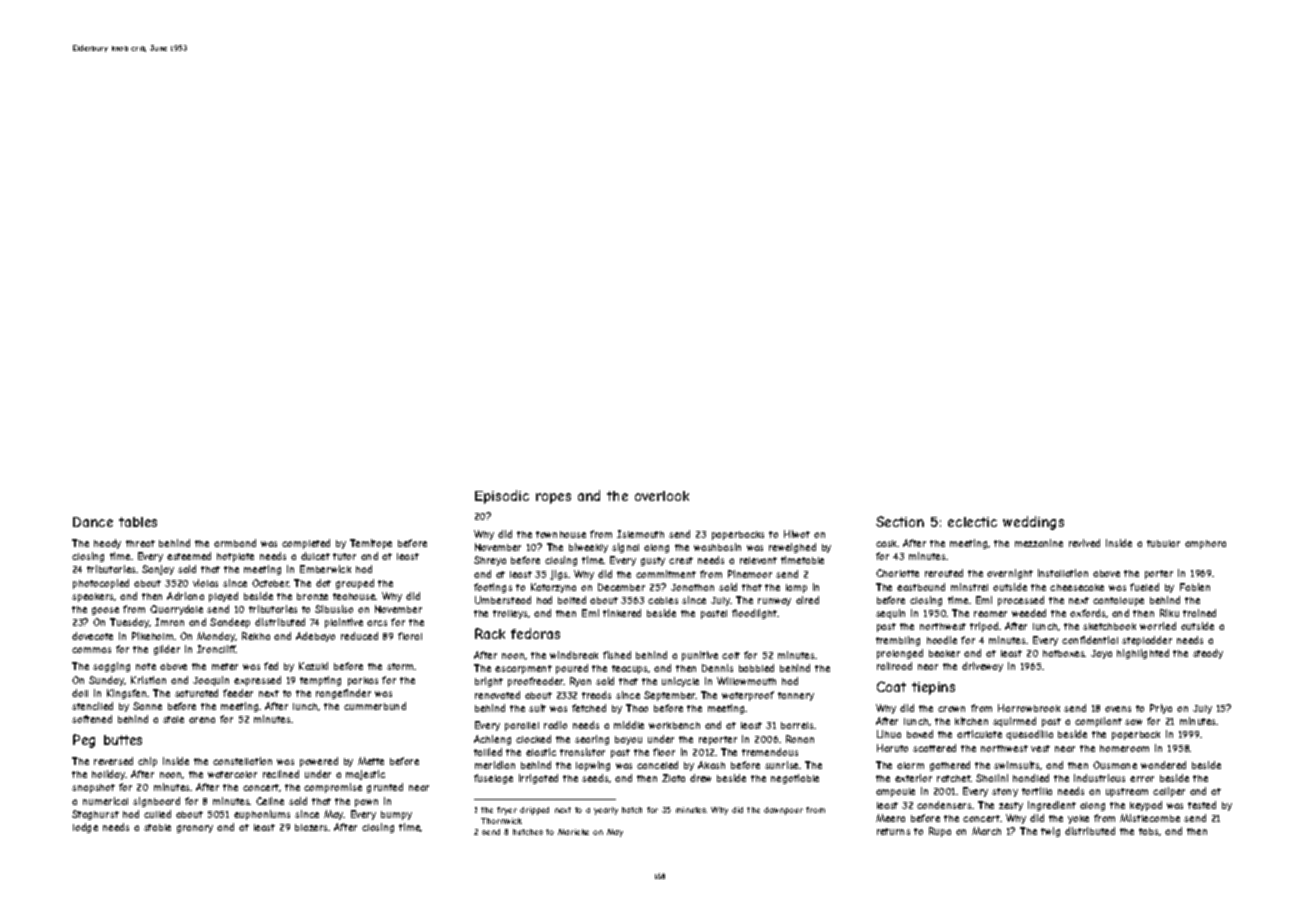  I want to click on Dance, so click(93, 522).
